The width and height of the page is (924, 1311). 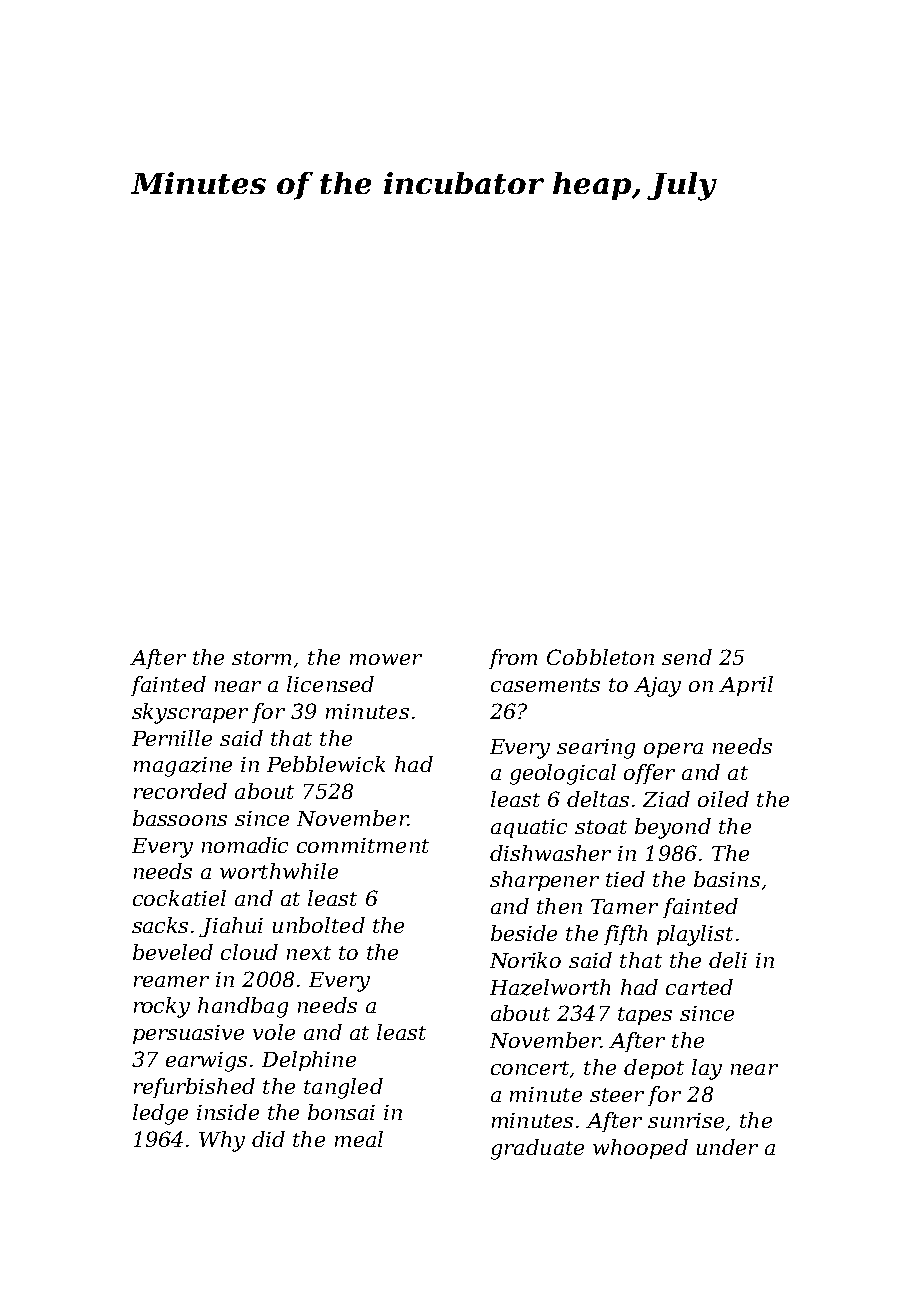 What do you see at coordinates (261, 658) in the page?
I see `storm` at bounding box center [261, 658].
